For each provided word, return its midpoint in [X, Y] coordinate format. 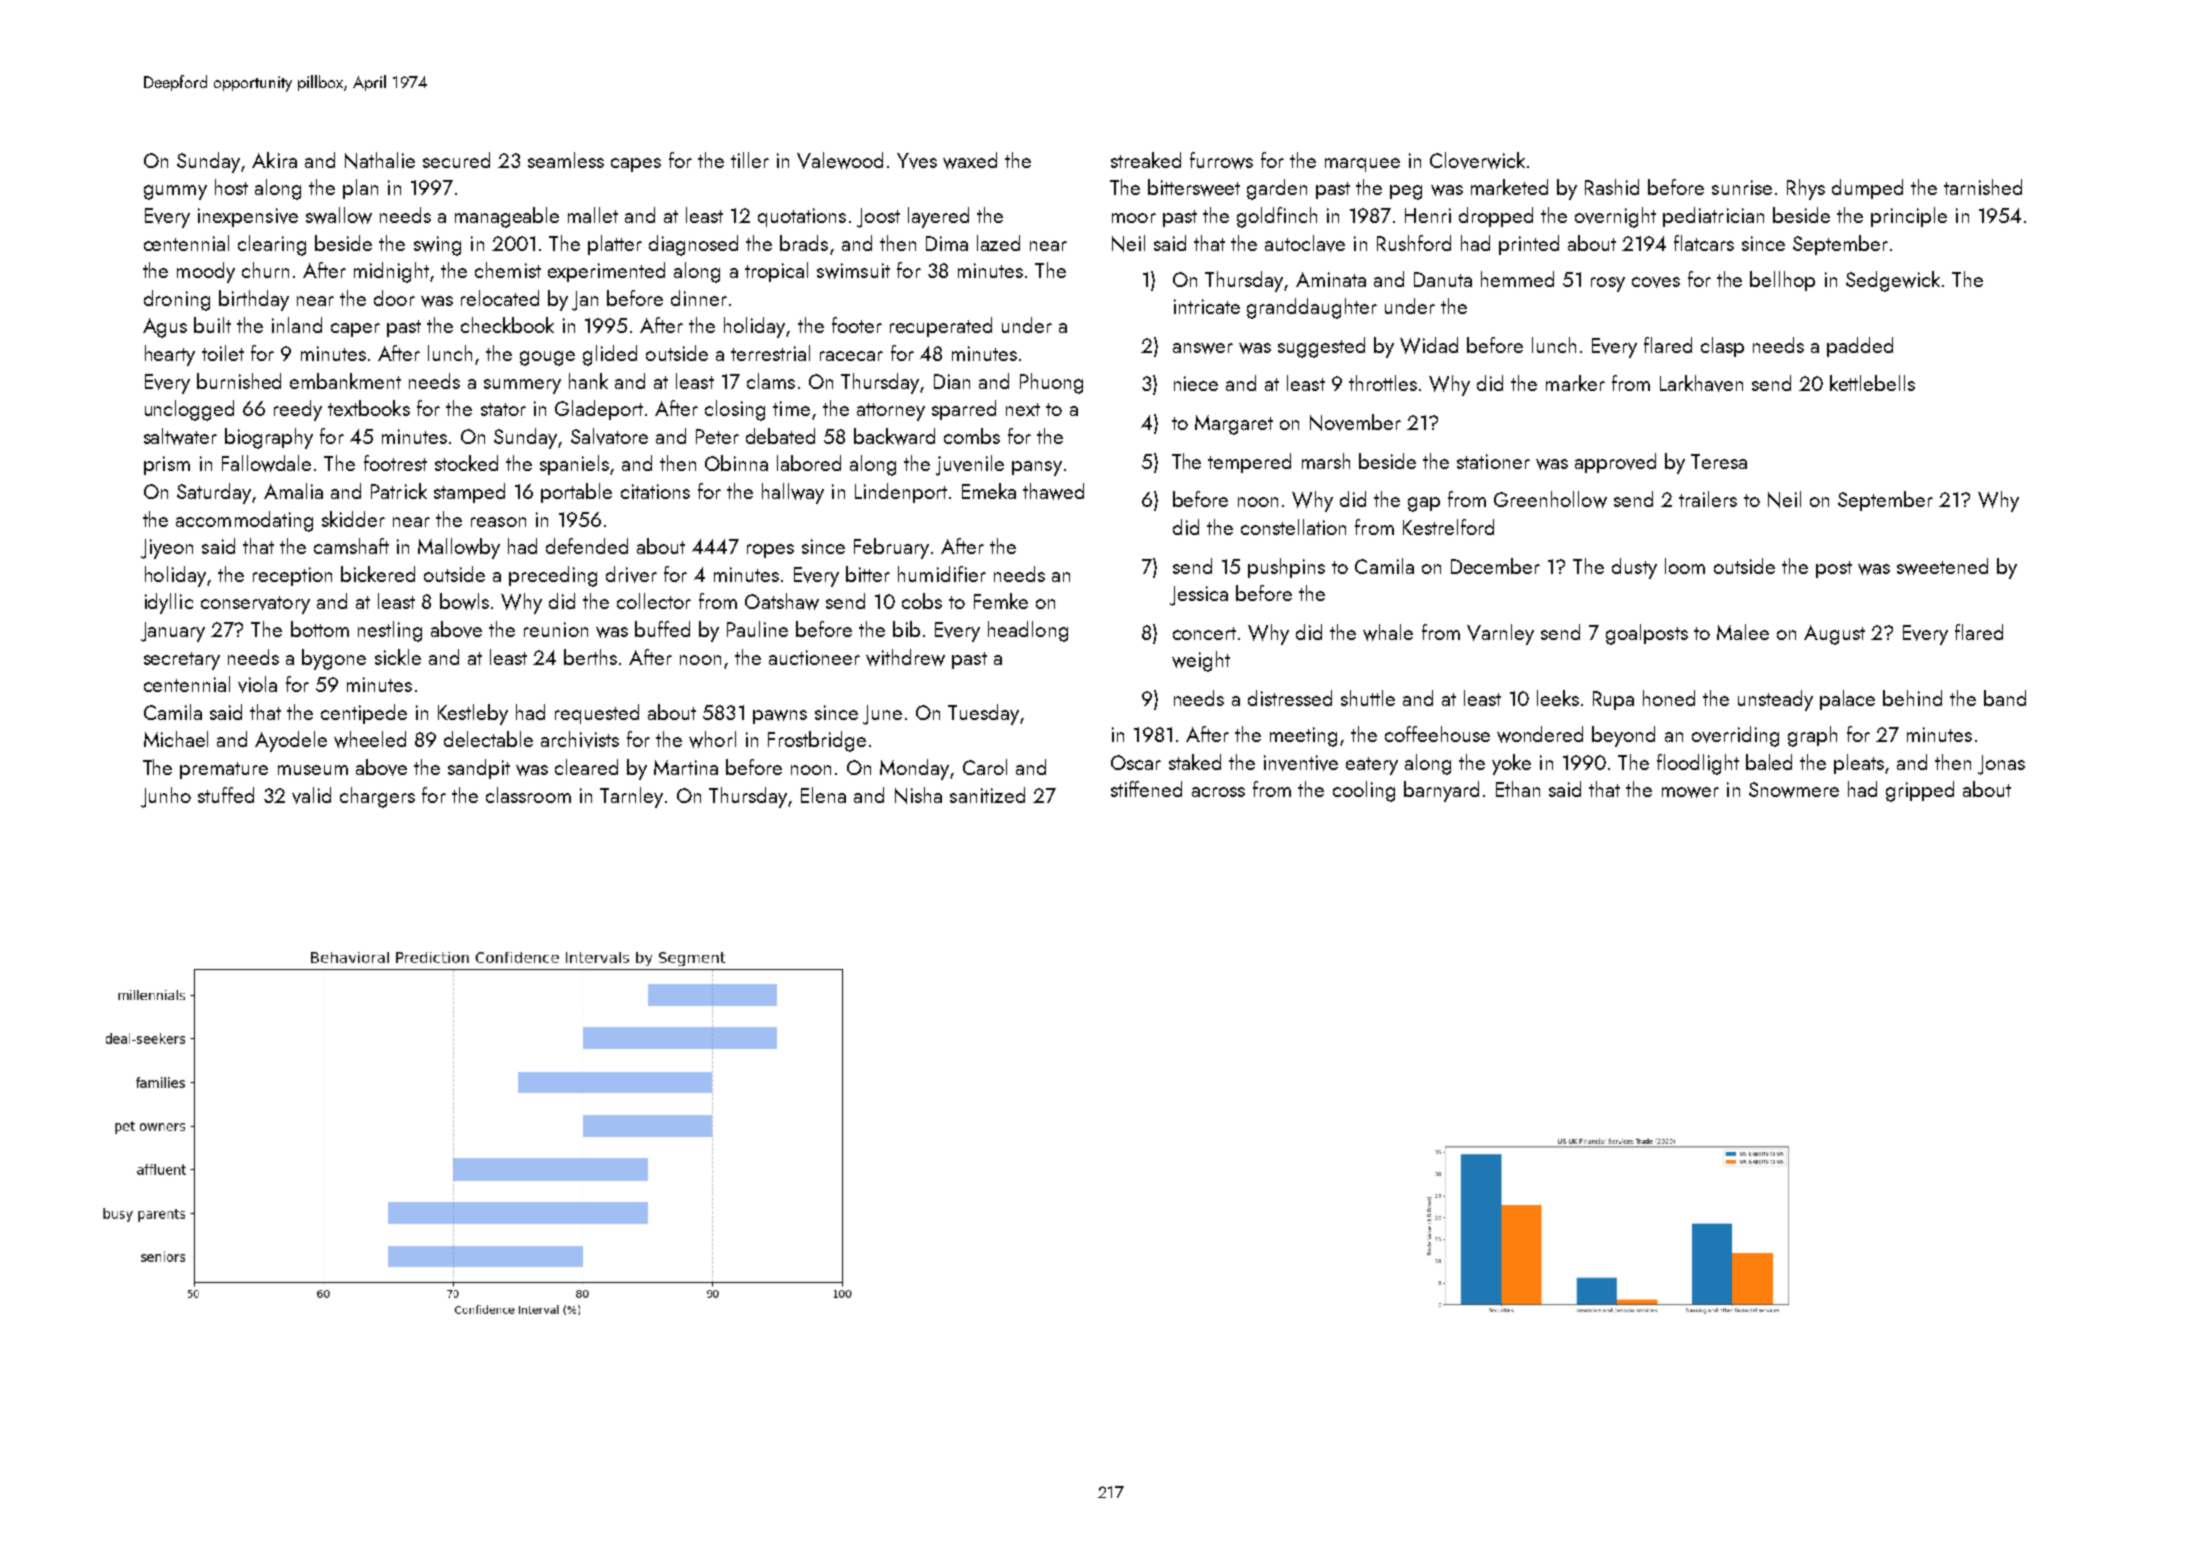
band [2005, 698]
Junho [166, 797]
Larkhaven [1701, 383]
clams [771, 381]
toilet [223, 353]
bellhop [1782, 281]
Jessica [1199, 596]
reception [292, 576]
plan [360, 189]
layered [938, 217]
